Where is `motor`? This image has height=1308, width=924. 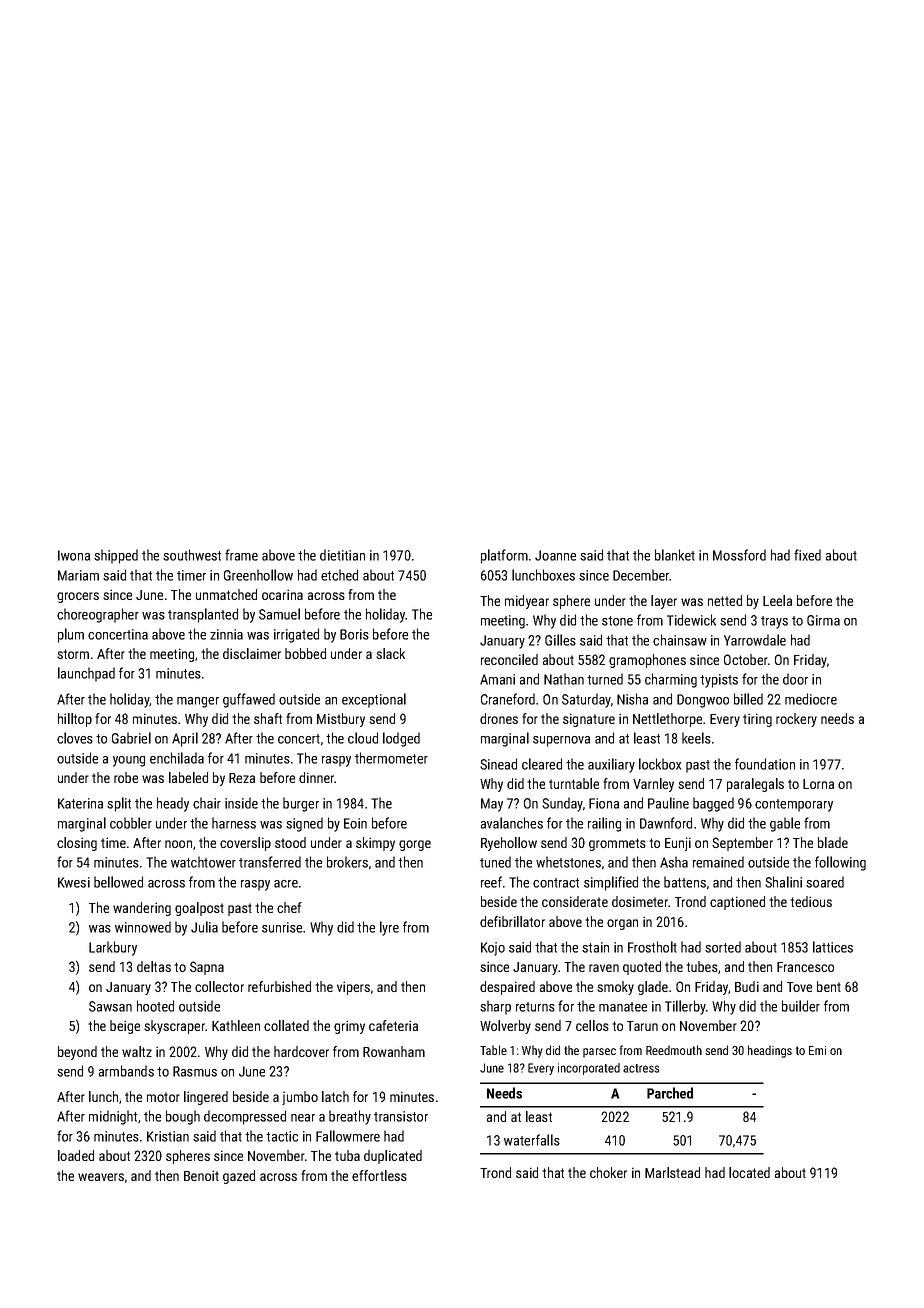
motor is located at coordinates (163, 1097).
